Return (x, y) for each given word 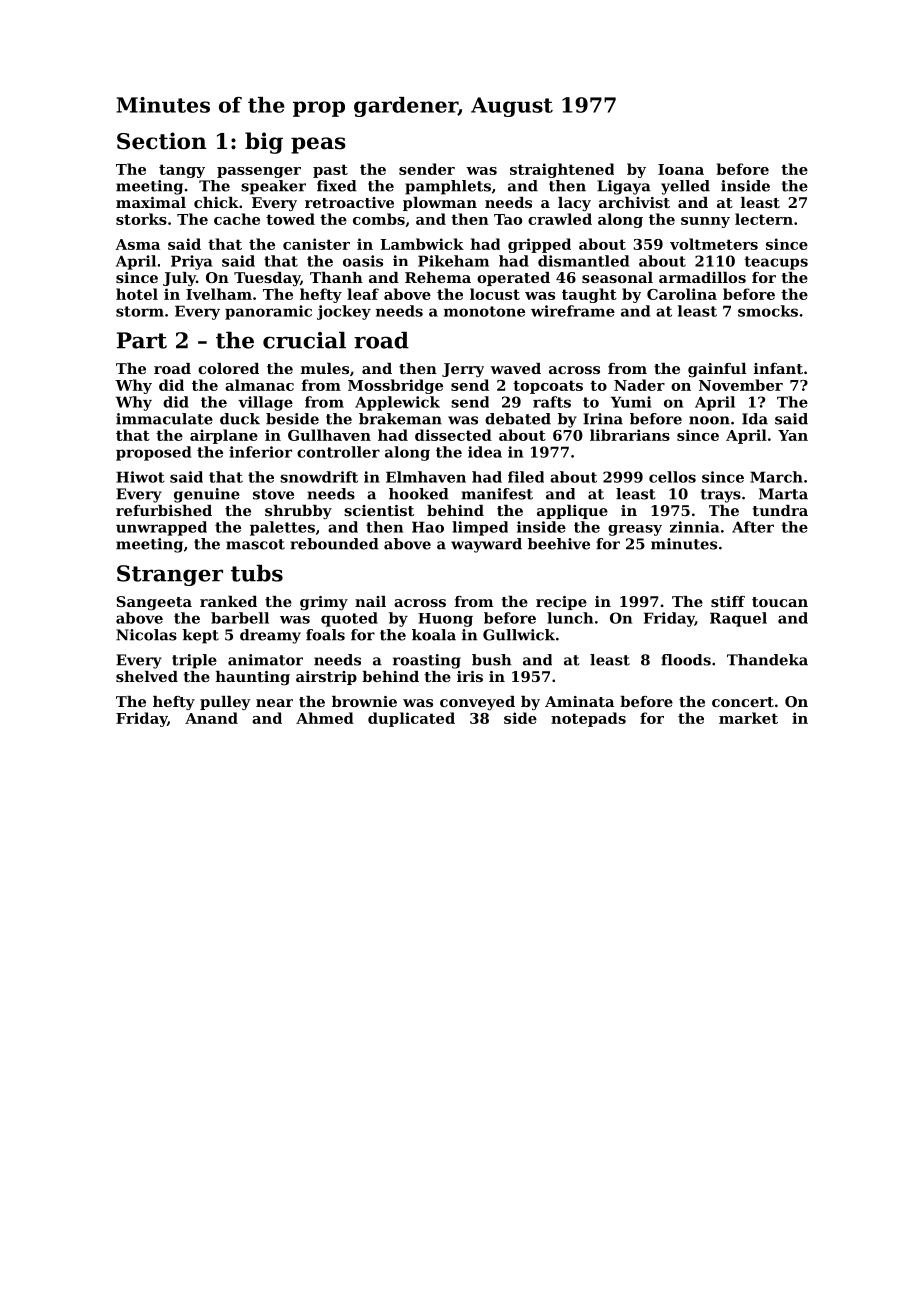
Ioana (681, 169)
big (264, 143)
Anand (211, 718)
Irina (603, 419)
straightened (562, 170)
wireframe (573, 311)
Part (142, 340)
